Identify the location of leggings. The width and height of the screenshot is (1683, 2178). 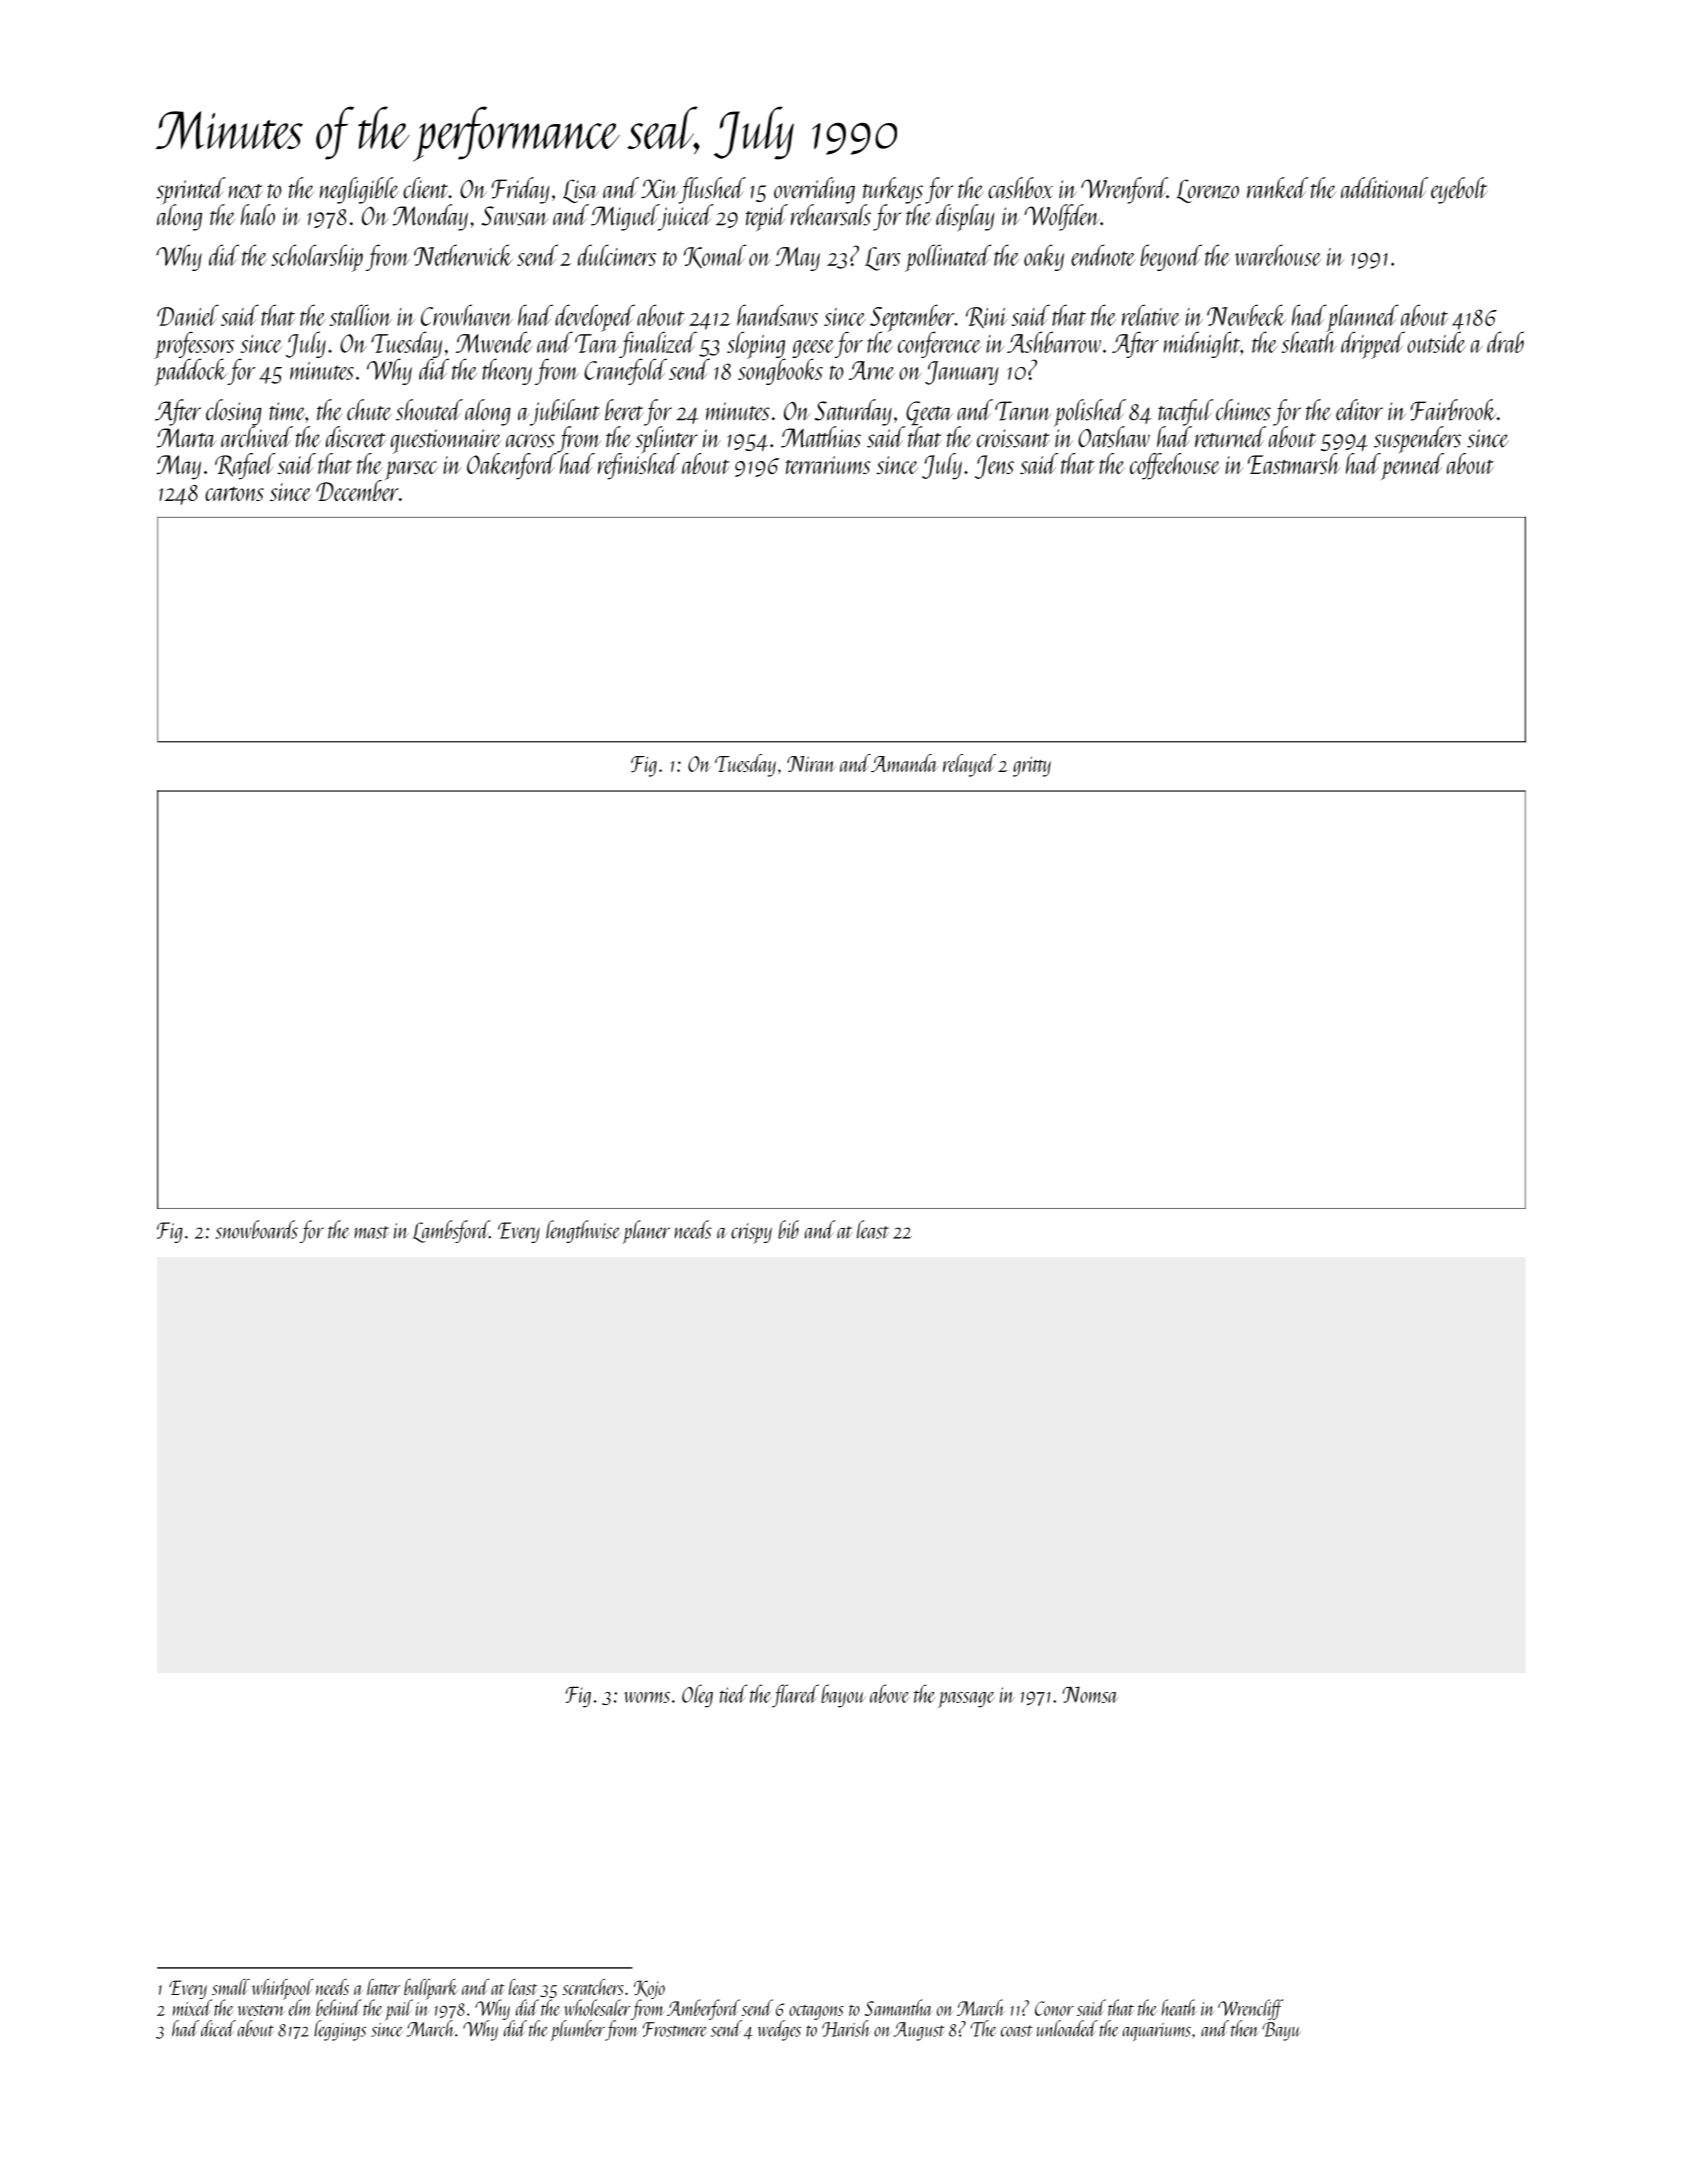
(340, 2030).
